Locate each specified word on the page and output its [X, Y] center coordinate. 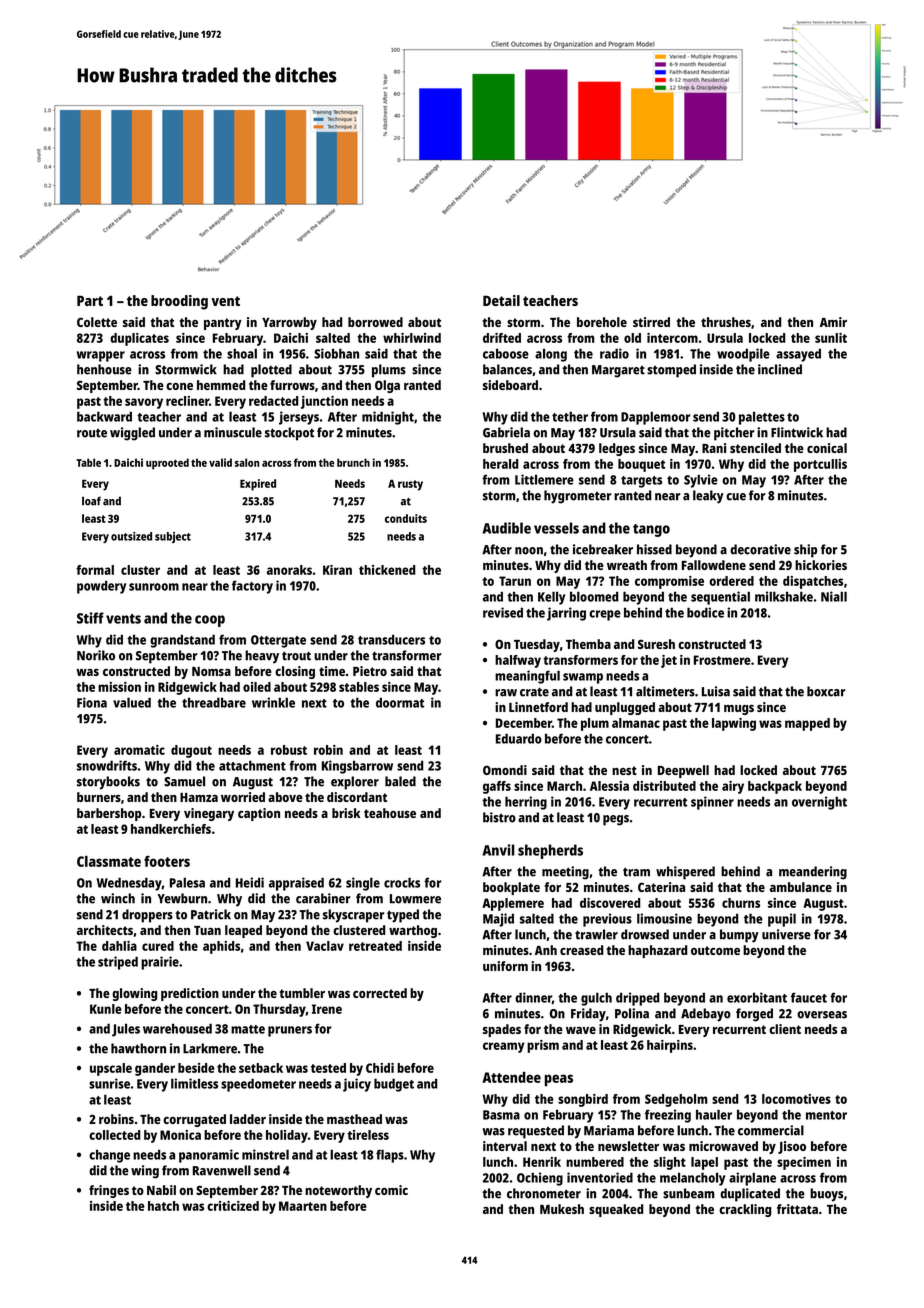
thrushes [726, 322]
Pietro [370, 671]
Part [90, 300]
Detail [501, 300]
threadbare [214, 702]
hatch [163, 1206]
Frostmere [722, 660]
